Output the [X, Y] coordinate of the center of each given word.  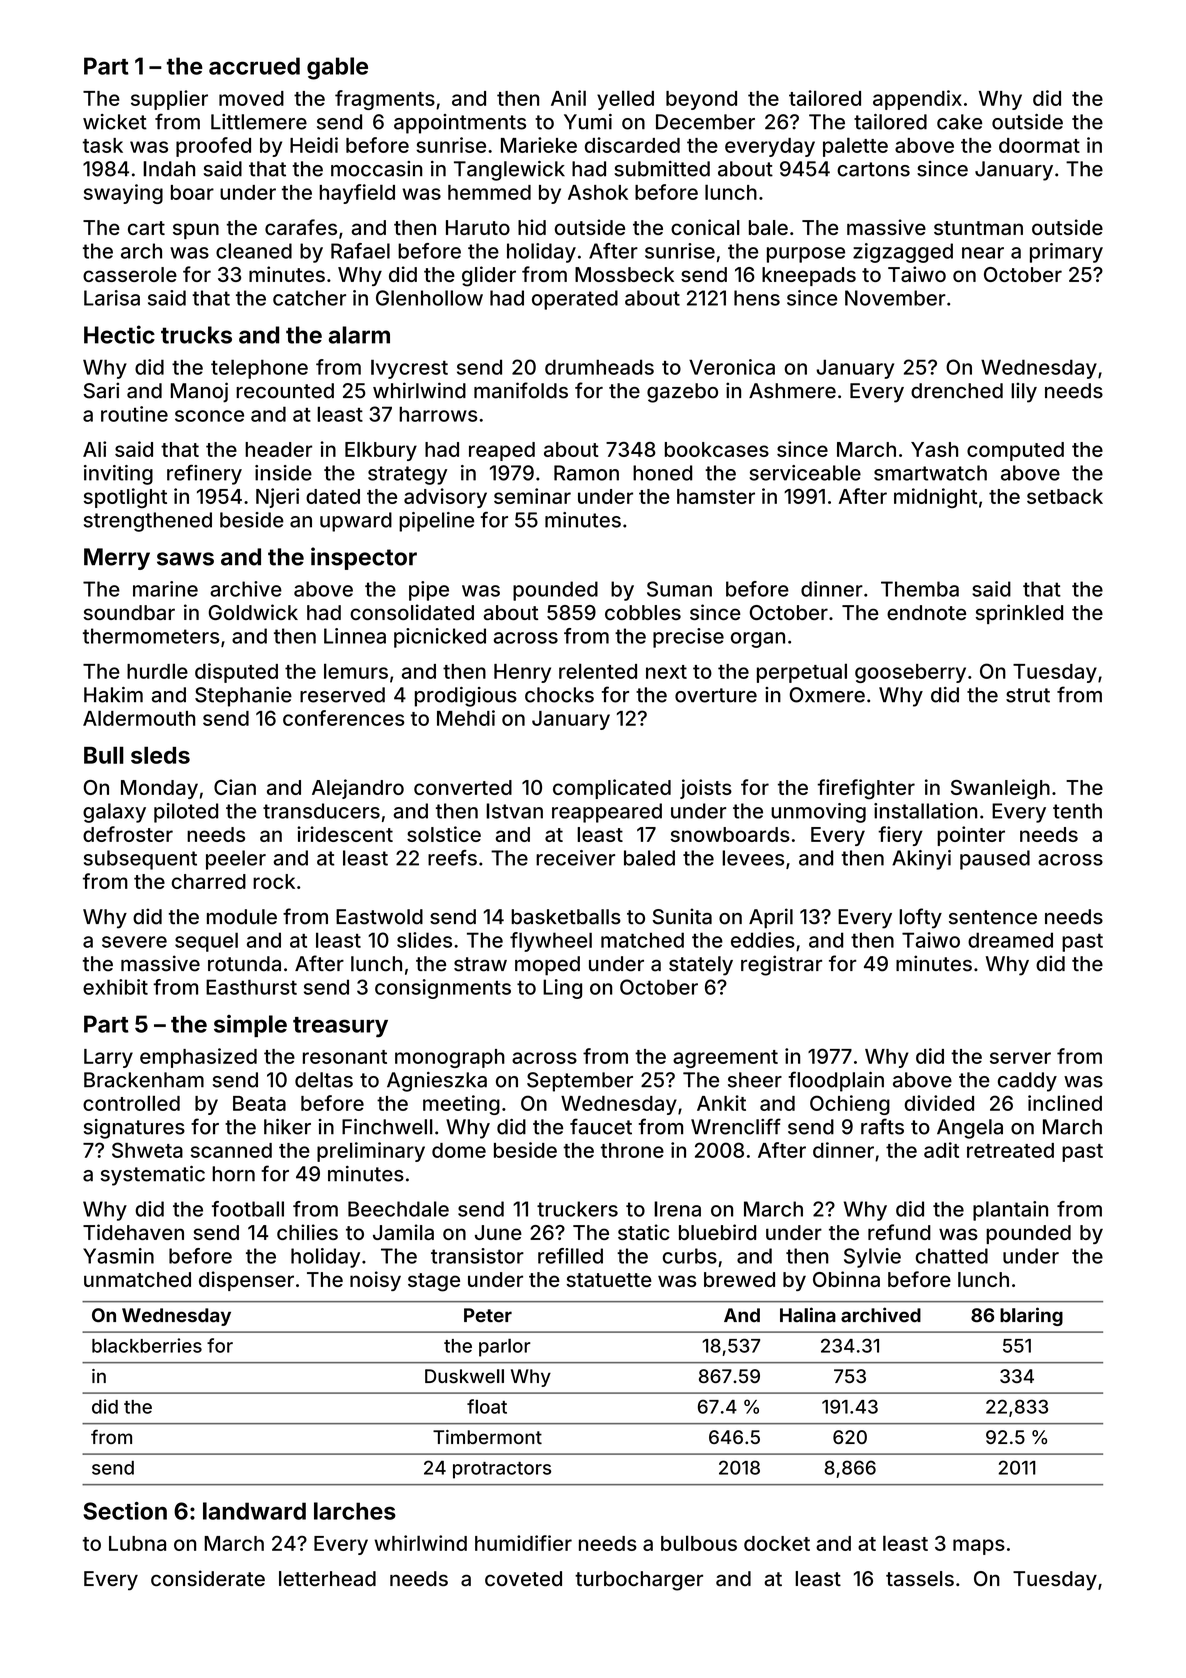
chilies [307, 1232]
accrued [254, 66]
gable [337, 68]
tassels [920, 1579]
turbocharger [639, 1581]
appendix [917, 100]
